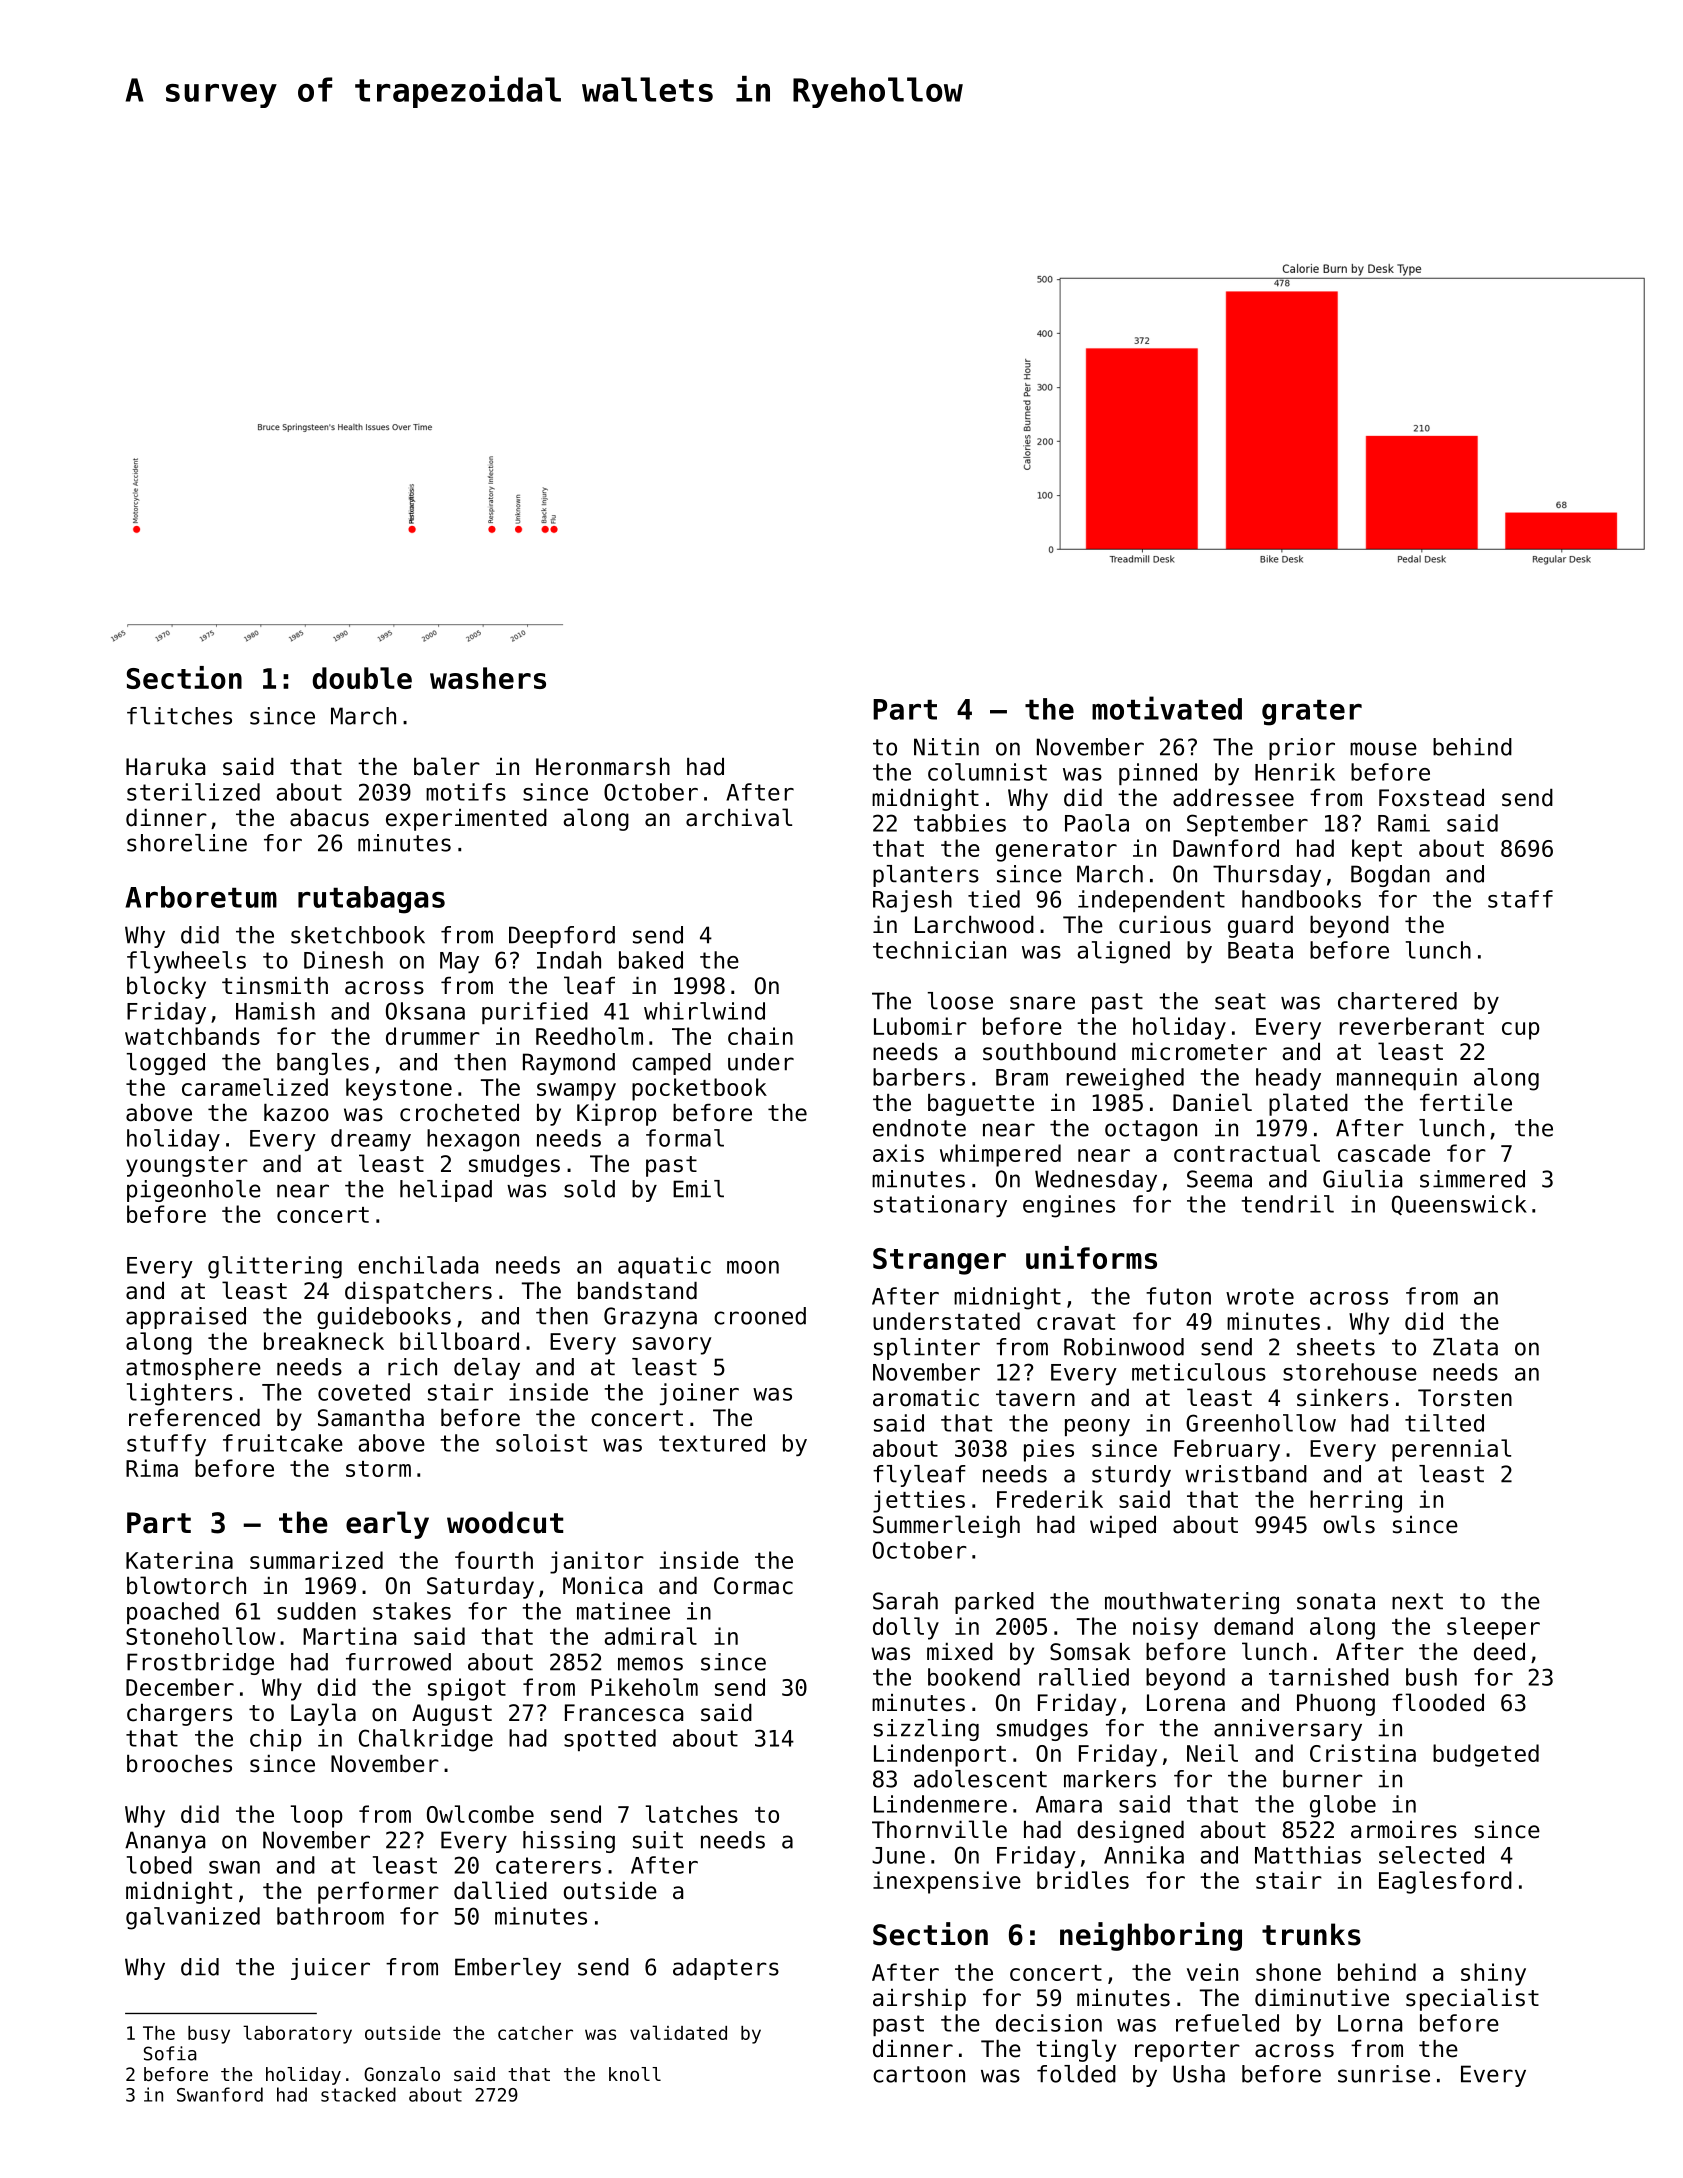 This screenshot has width=1683, height=2178. Describe the element at coordinates (358, 2094) in the screenshot. I see `stacked` at that location.
